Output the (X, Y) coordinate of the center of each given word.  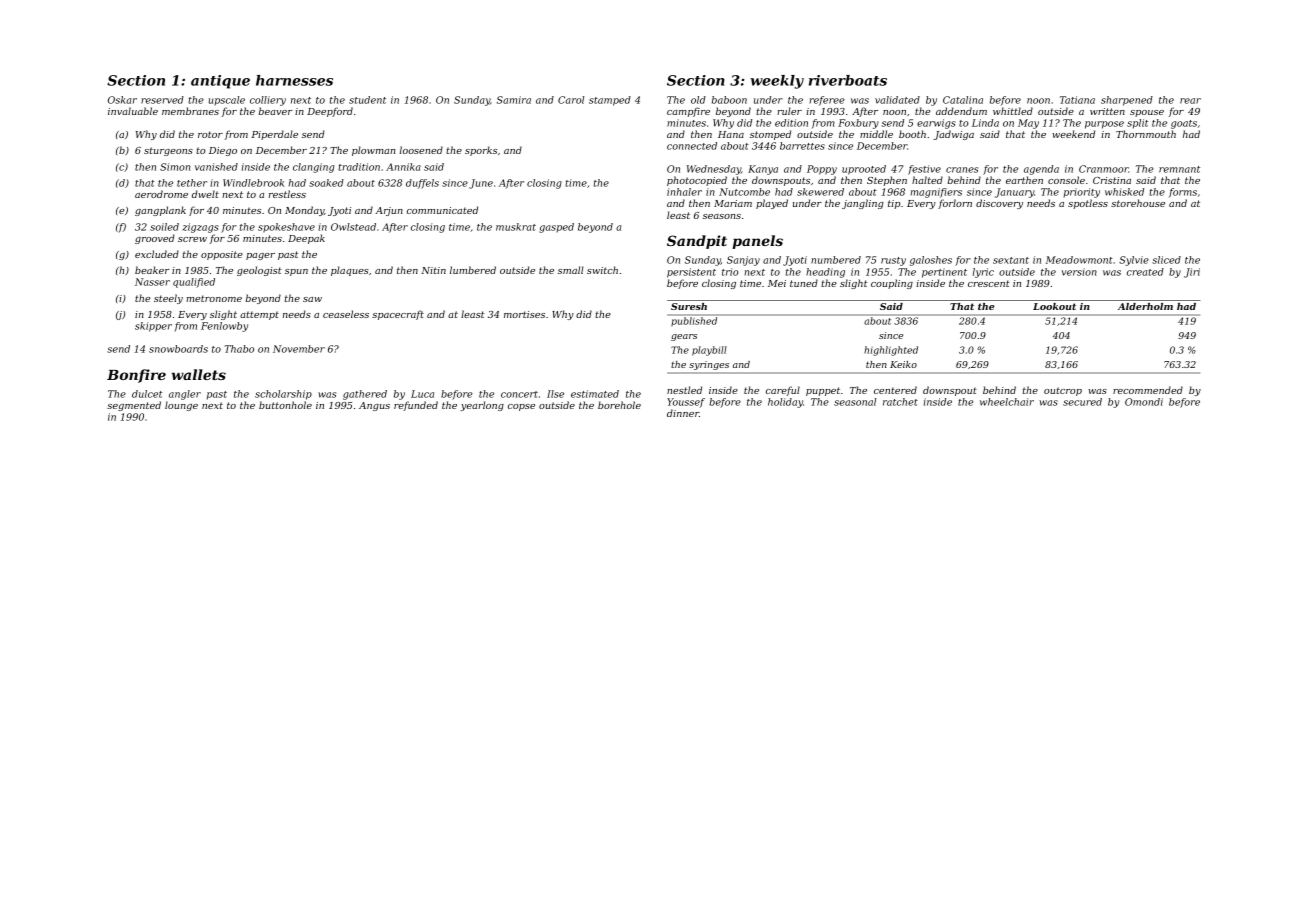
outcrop (1063, 391)
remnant (1179, 169)
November (299, 349)
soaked (326, 183)
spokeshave (286, 228)
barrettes (802, 146)
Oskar (122, 100)
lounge (181, 406)
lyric (983, 273)
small (571, 270)
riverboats (848, 80)
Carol (571, 100)
